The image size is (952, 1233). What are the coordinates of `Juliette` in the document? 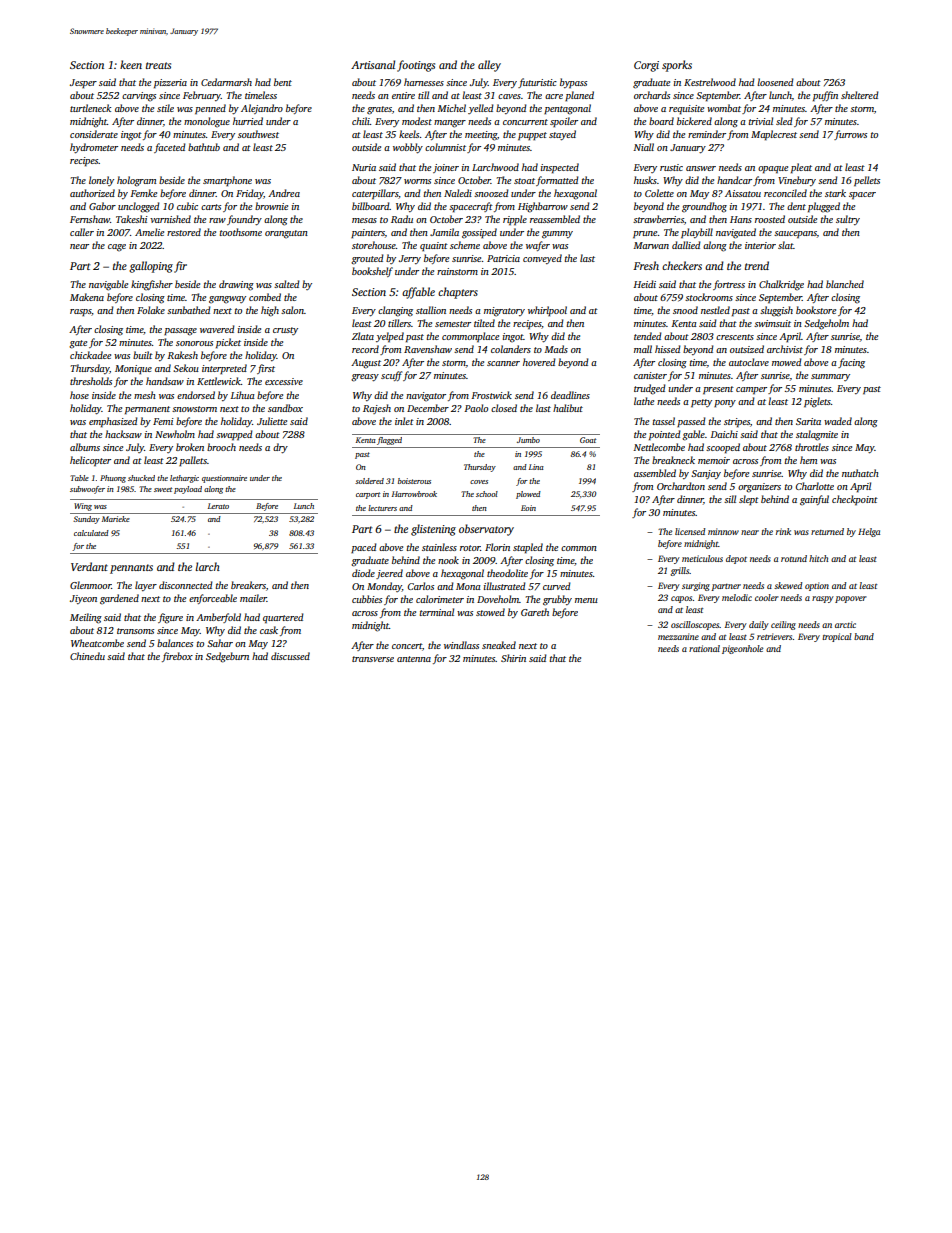 It's located at (272, 421).
